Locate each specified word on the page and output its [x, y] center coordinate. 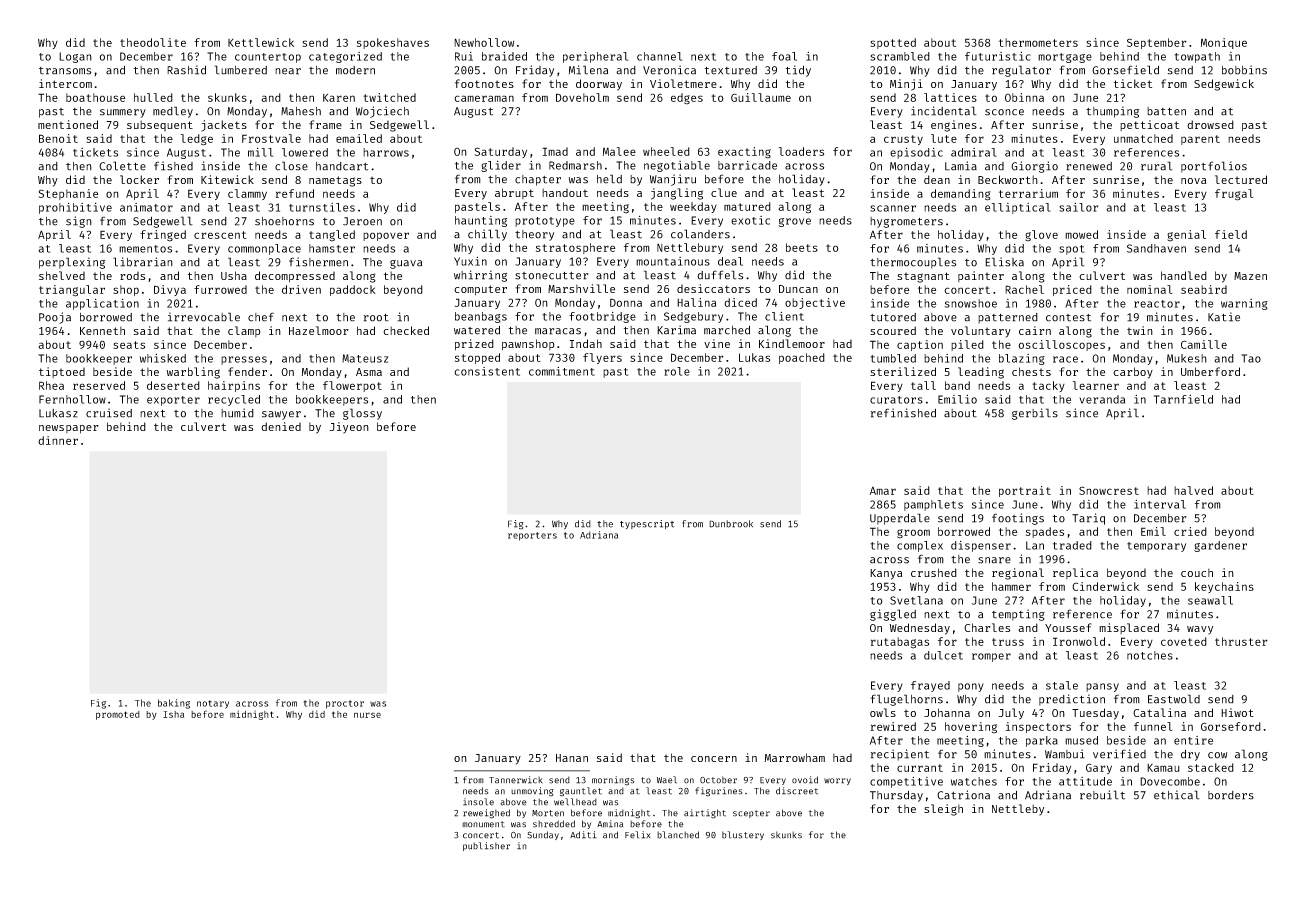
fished [173, 166]
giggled [893, 615]
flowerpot [352, 386]
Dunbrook [731, 524]
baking [174, 704]
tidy [798, 71]
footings [1018, 519]
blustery [743, 835]
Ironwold [1079, 641]
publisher [486, 846]
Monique [1224, 43]
